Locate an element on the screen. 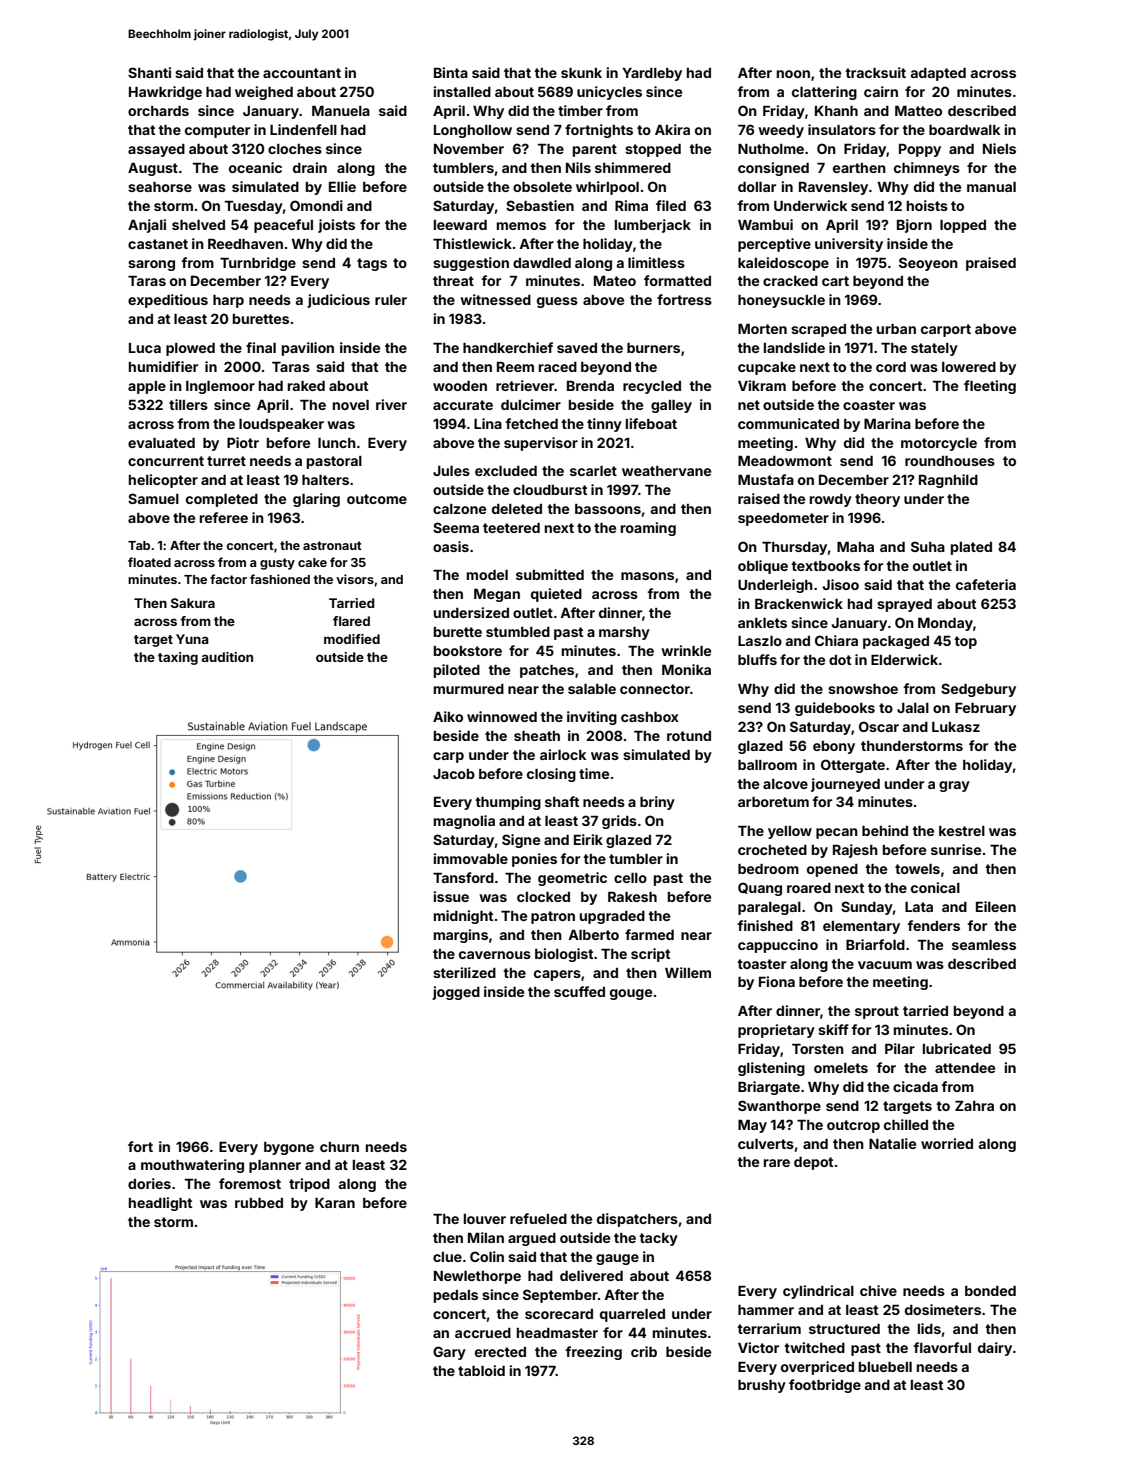 This screenshot has width=1145, height=1482. Binta is located at coordinates (451, 72).
